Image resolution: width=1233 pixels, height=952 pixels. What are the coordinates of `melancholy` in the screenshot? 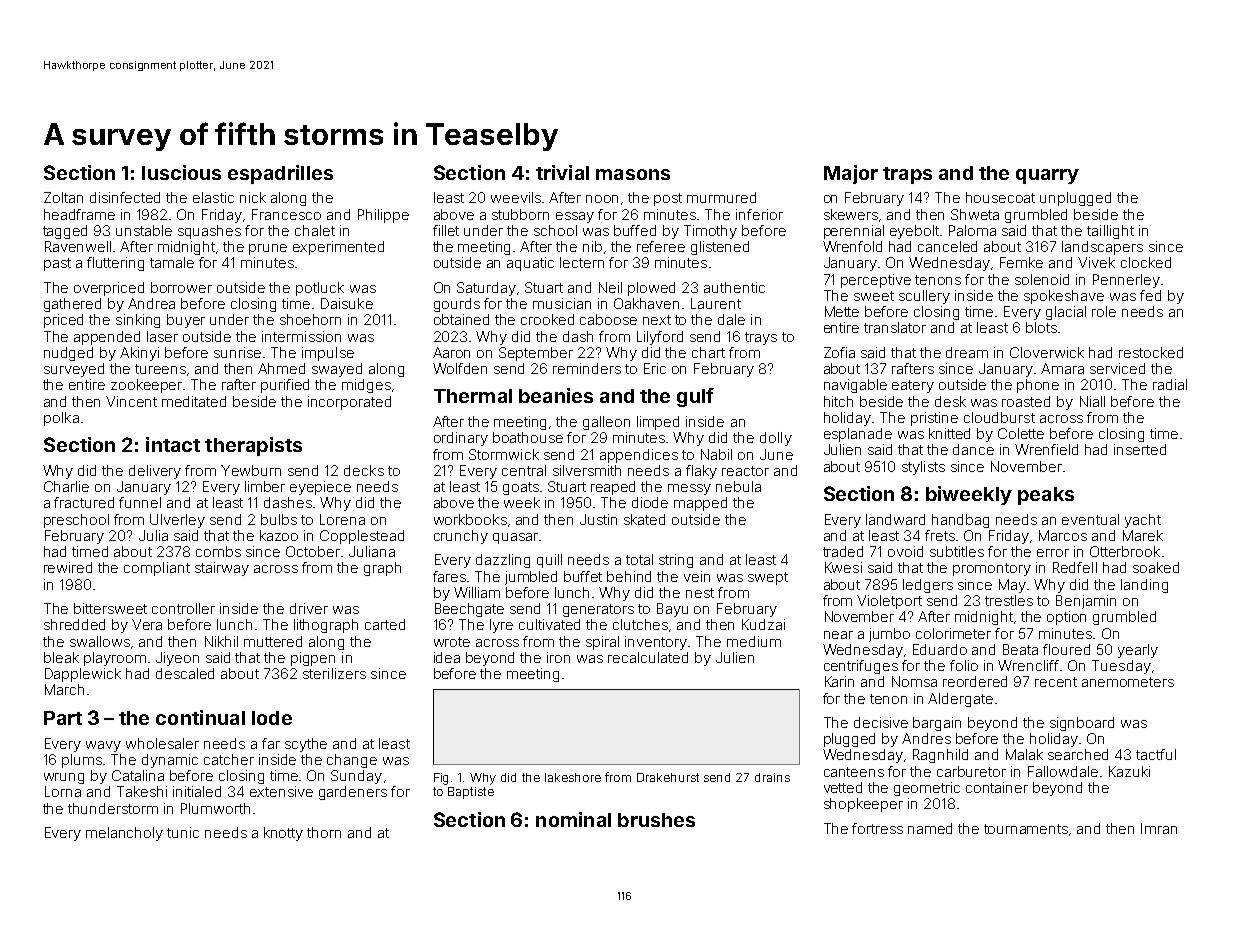 It's located at (124, 834).
